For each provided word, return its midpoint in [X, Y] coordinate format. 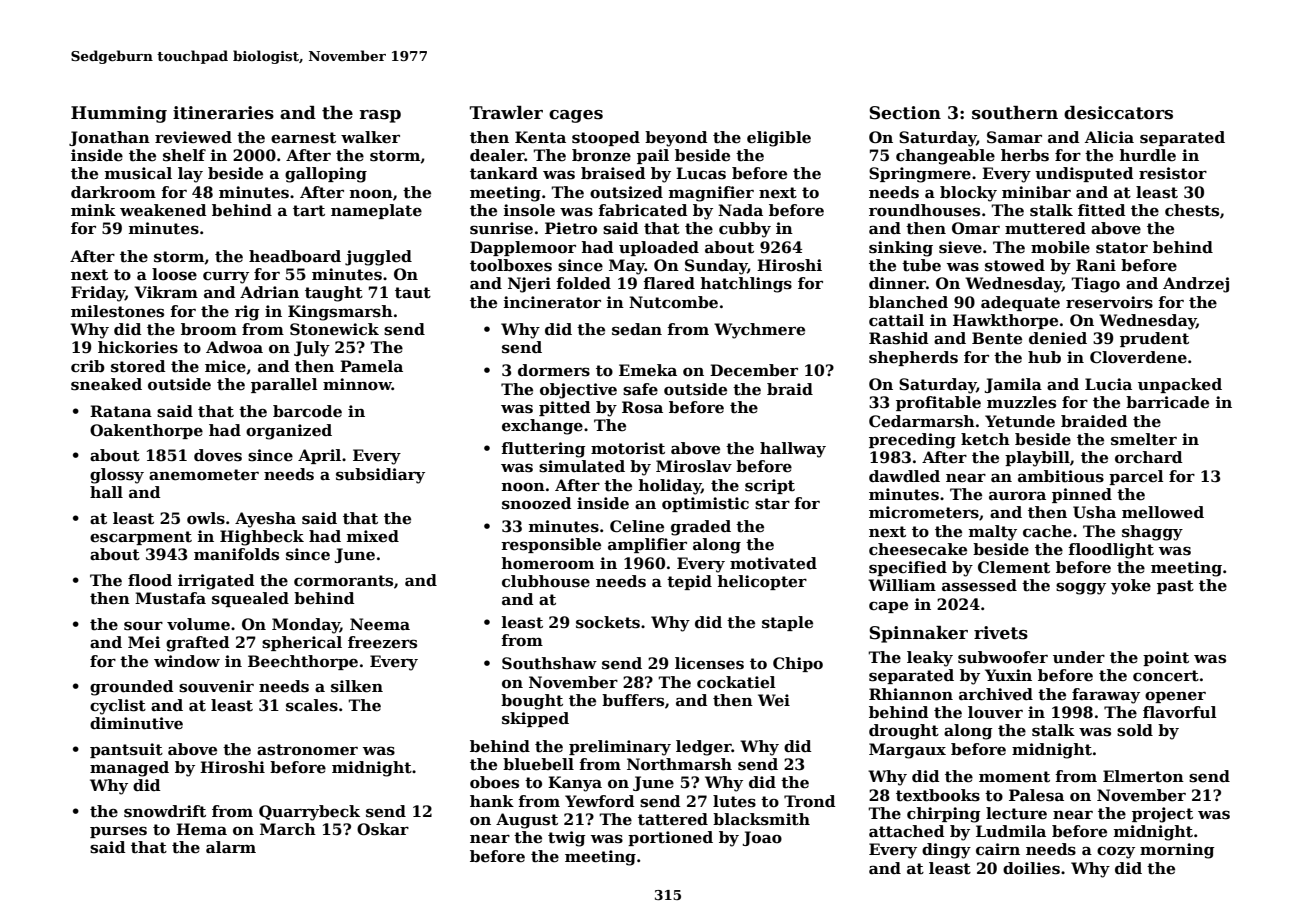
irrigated [216, 582]
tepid [689, 582]
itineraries [223, 113]
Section [905, 113]
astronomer [307, 750]
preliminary [620, 748]
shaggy [1152, 533]
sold [1135, 730]
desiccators [1118, 113]
